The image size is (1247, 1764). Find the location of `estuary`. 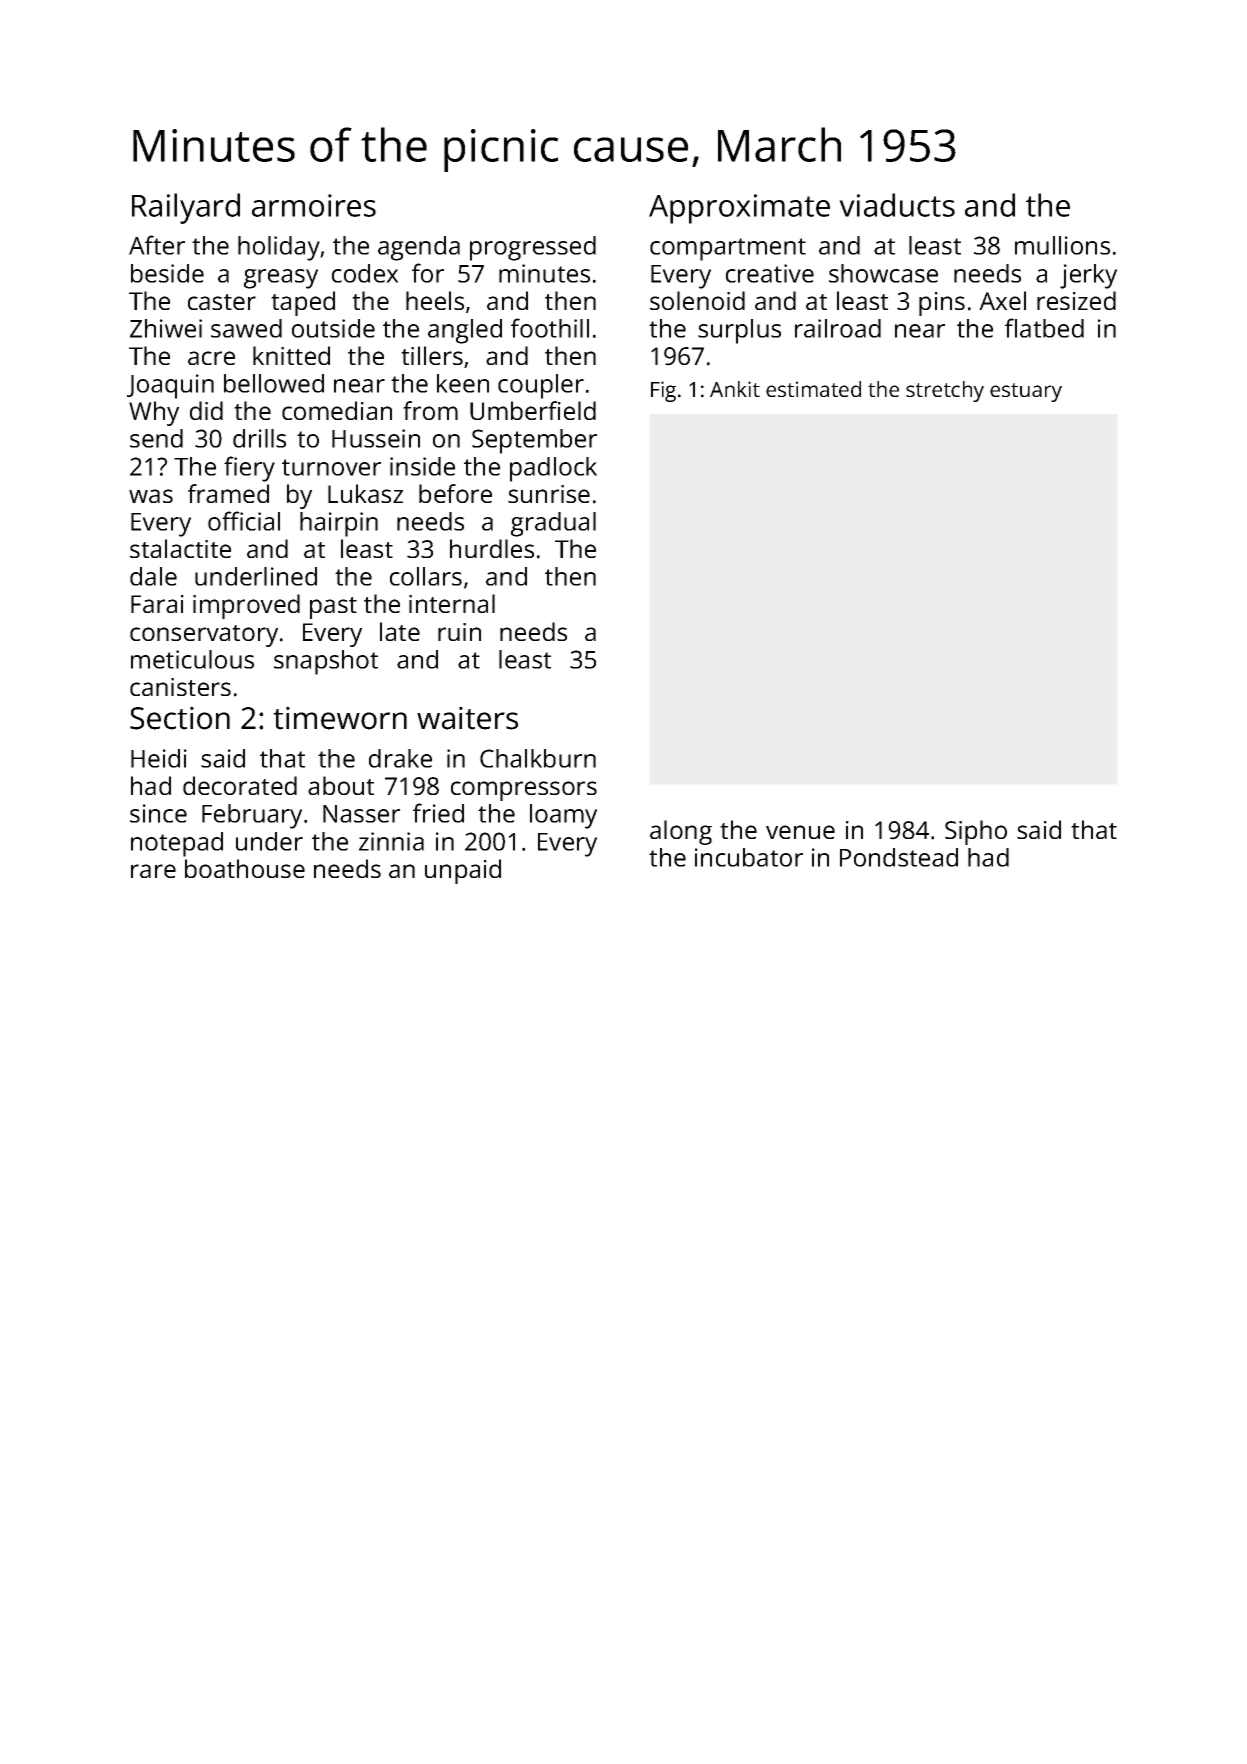

estuary is located at coordinates (1026, 392).
